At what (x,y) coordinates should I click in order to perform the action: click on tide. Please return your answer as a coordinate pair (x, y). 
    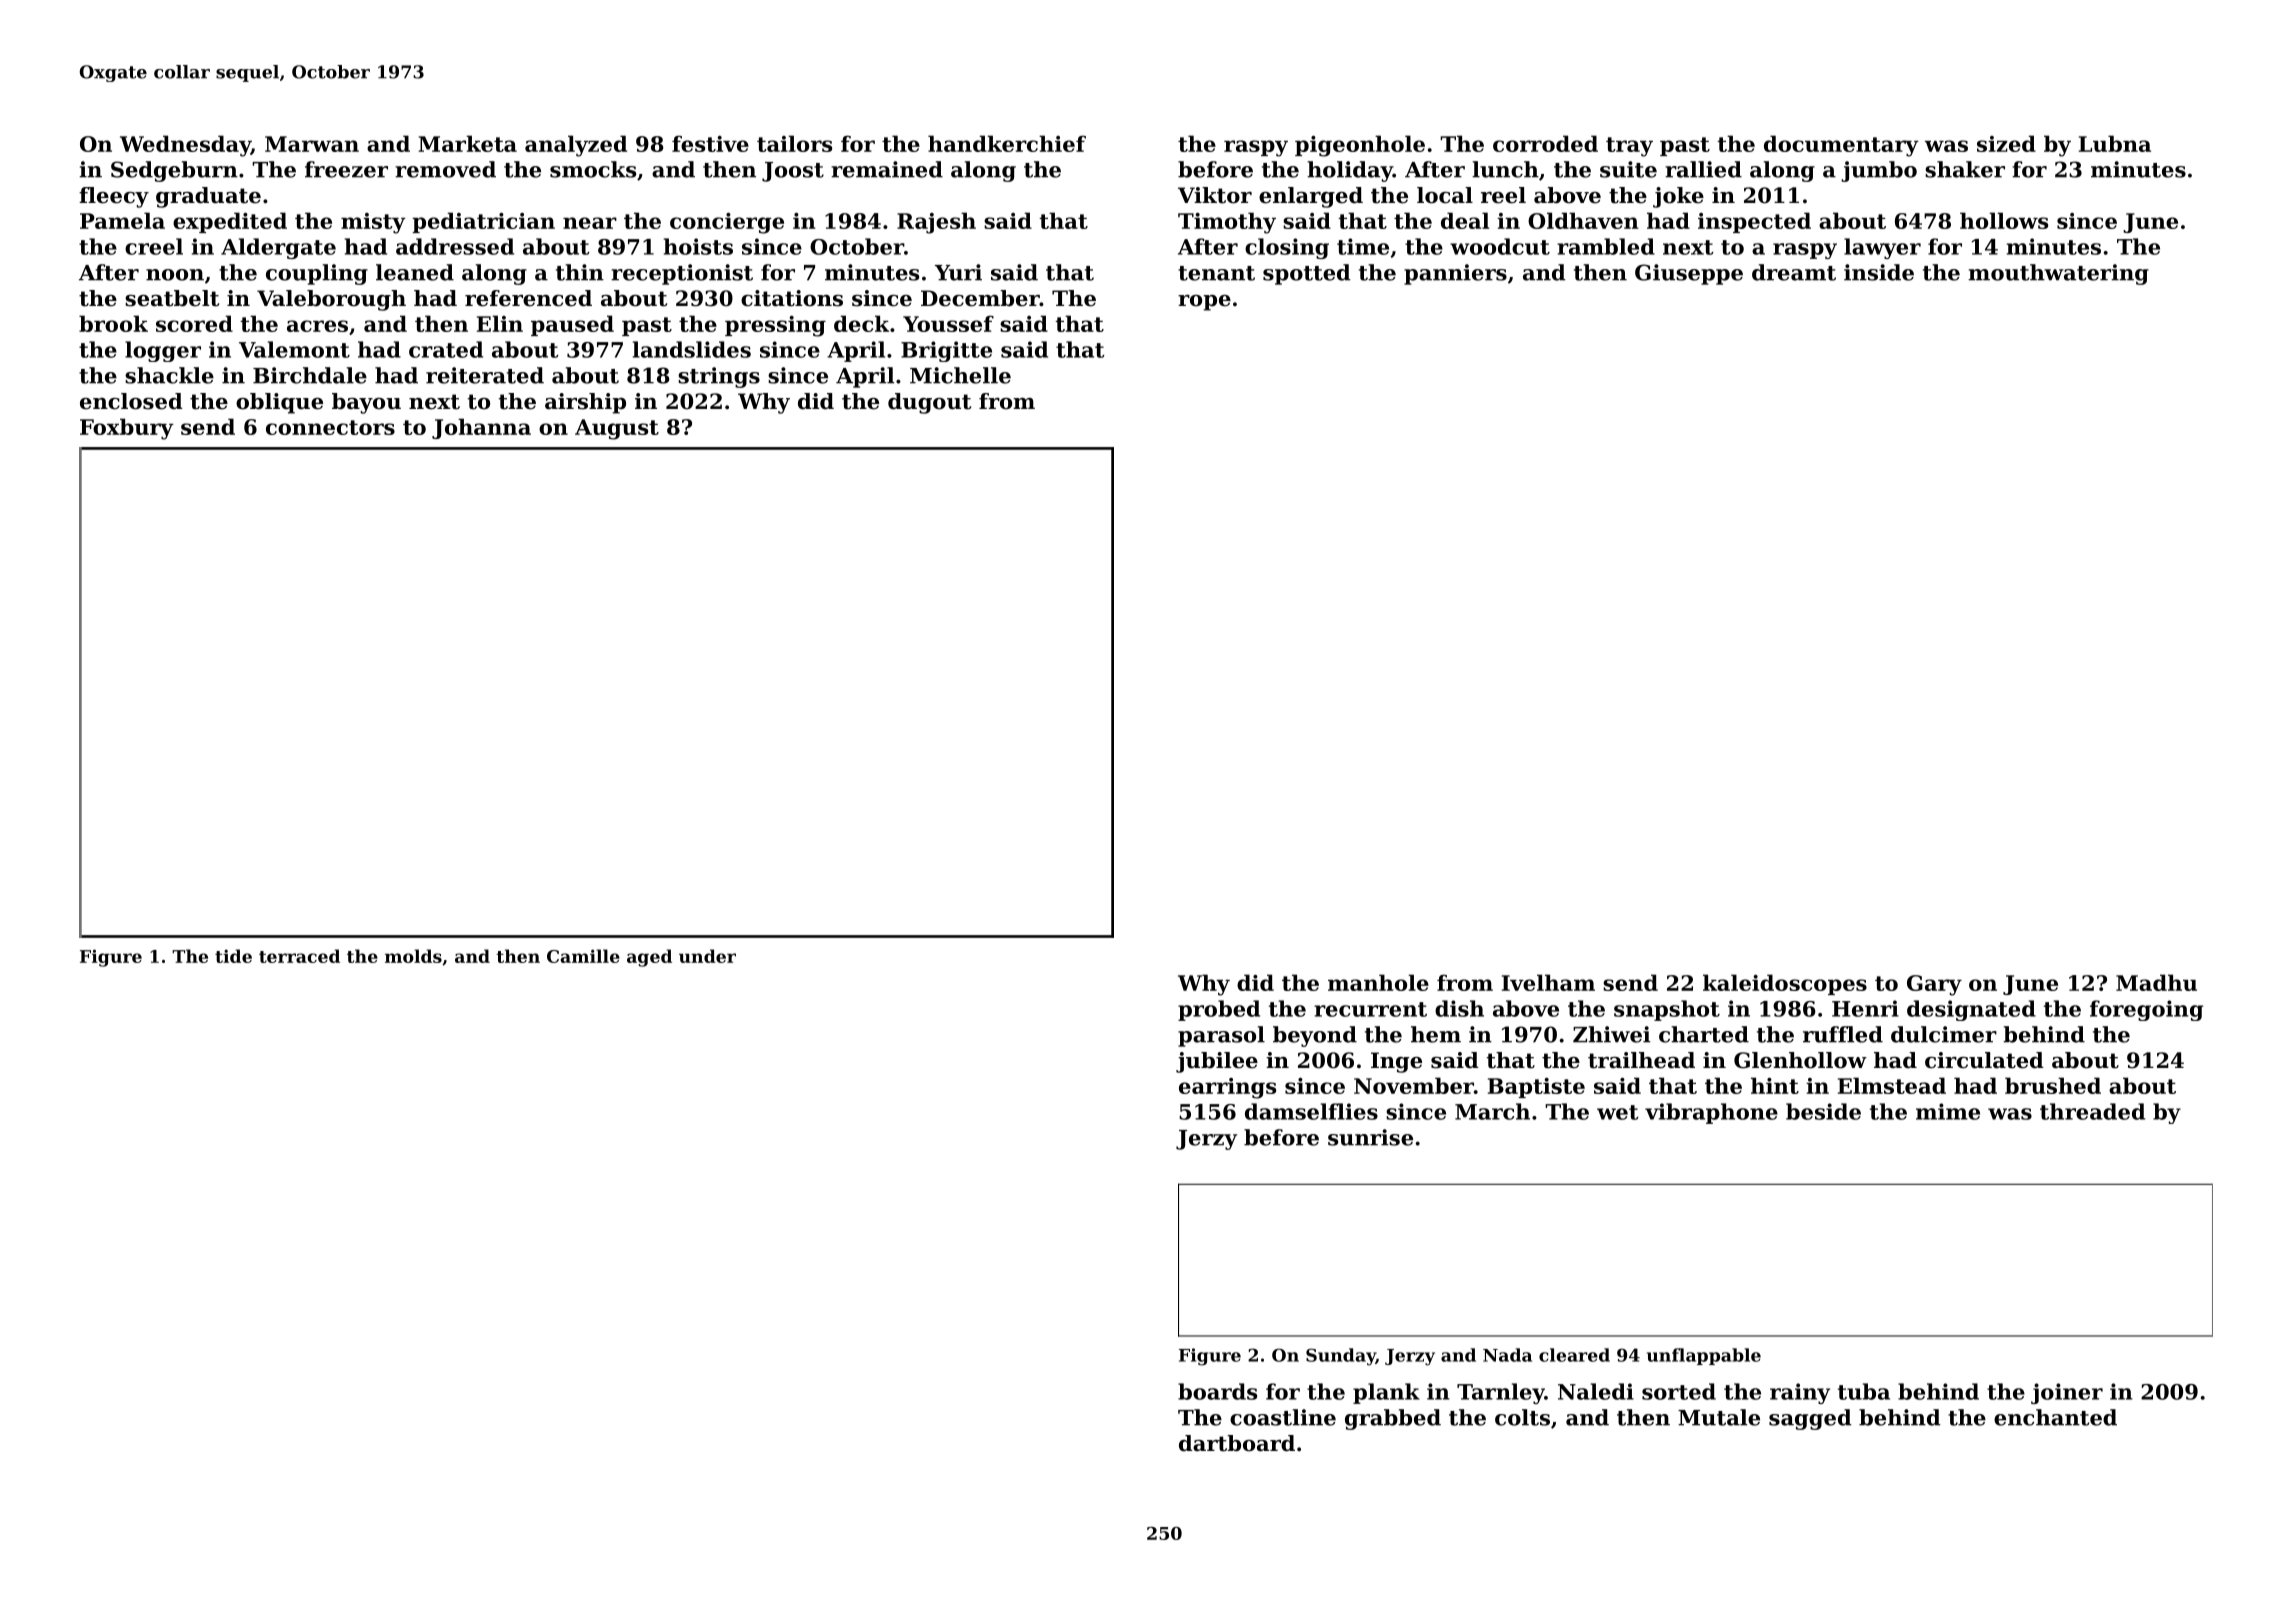
    Looking at the image, I should click on (233, 956).
